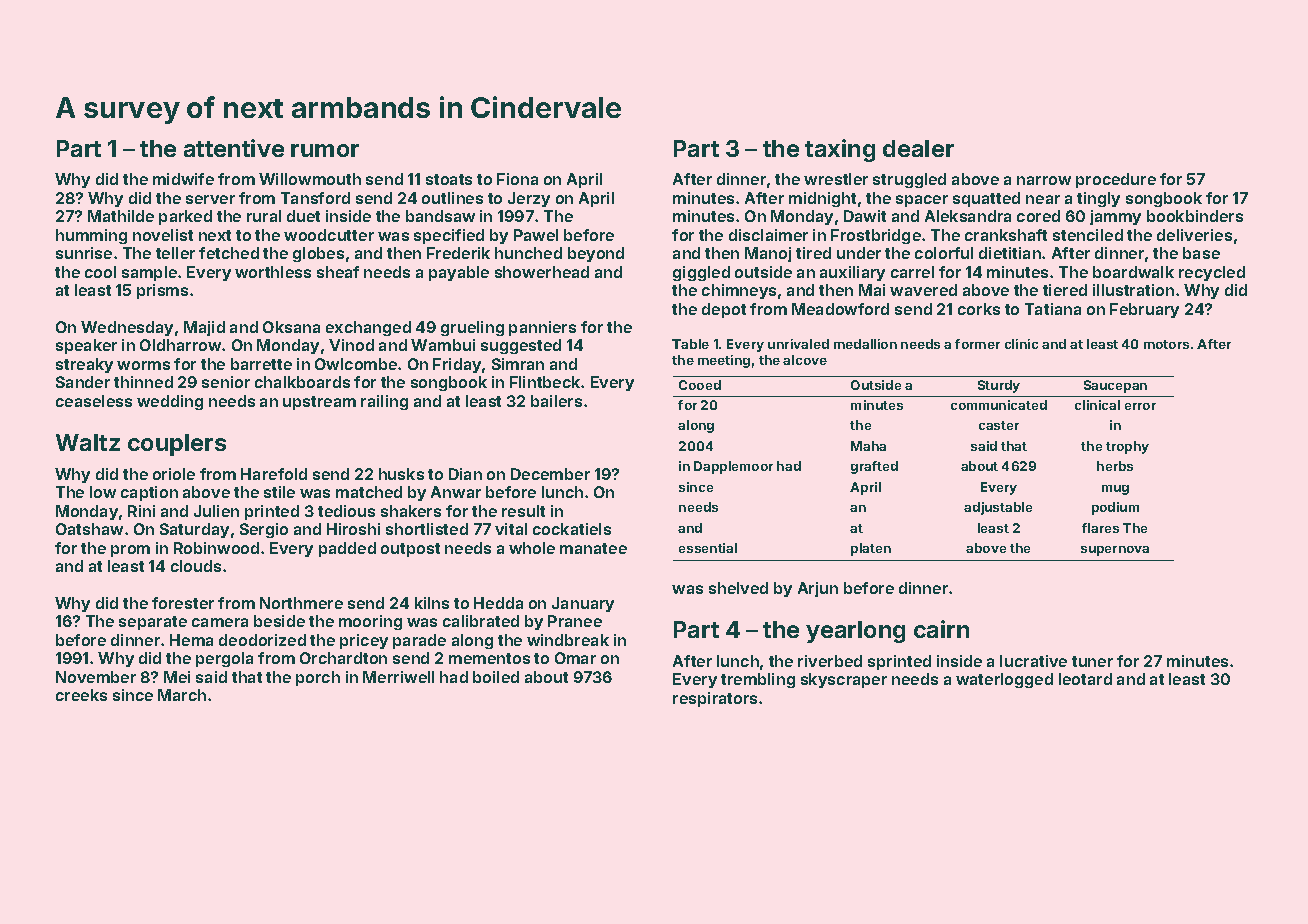 The width and height of the screenshot is (1308, 924). I want to click on attentive, so click(234, 148).
